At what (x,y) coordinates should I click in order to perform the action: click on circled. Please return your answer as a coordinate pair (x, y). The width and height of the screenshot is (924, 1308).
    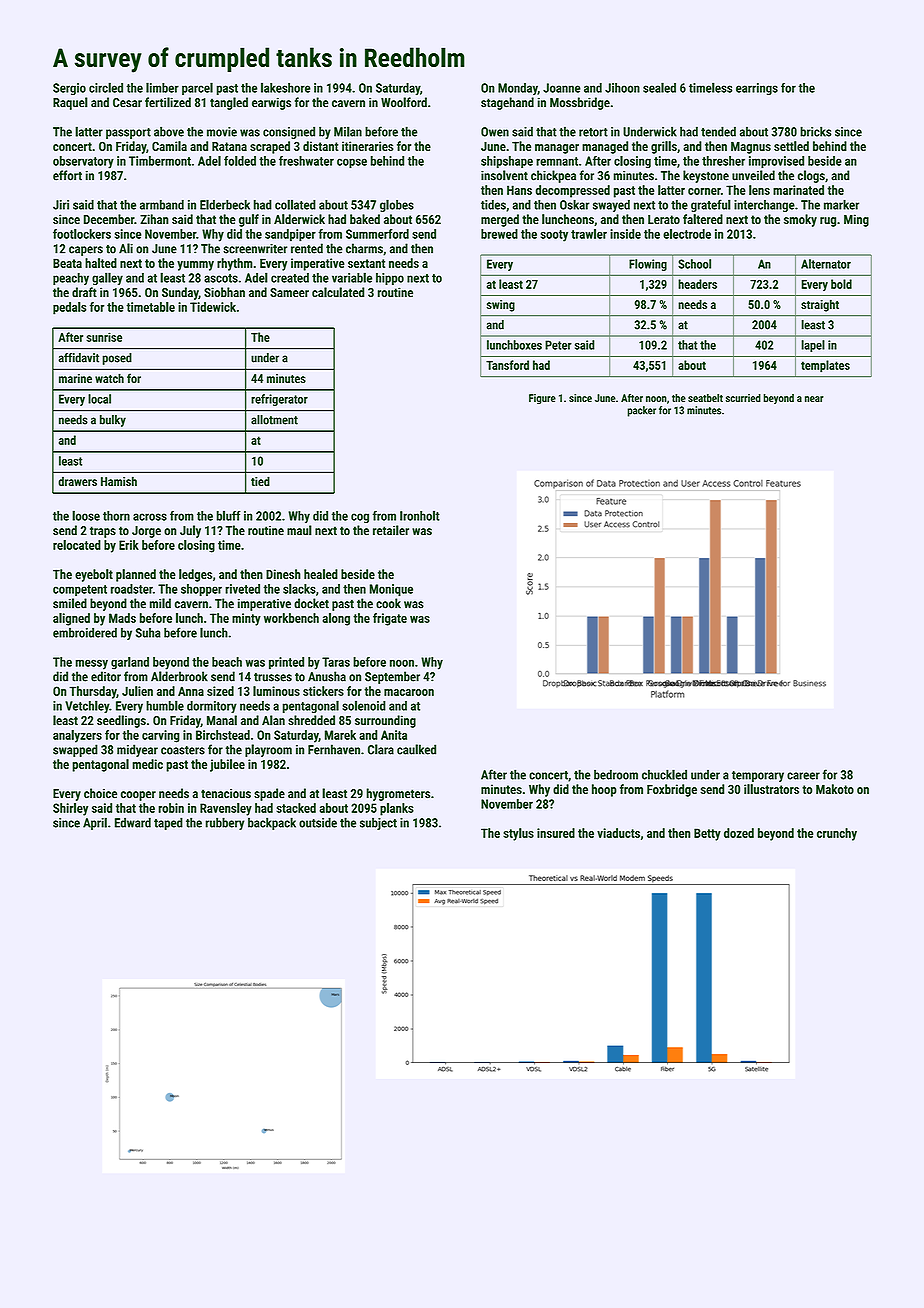
    Looking at the image, I should click on (106, 87).
